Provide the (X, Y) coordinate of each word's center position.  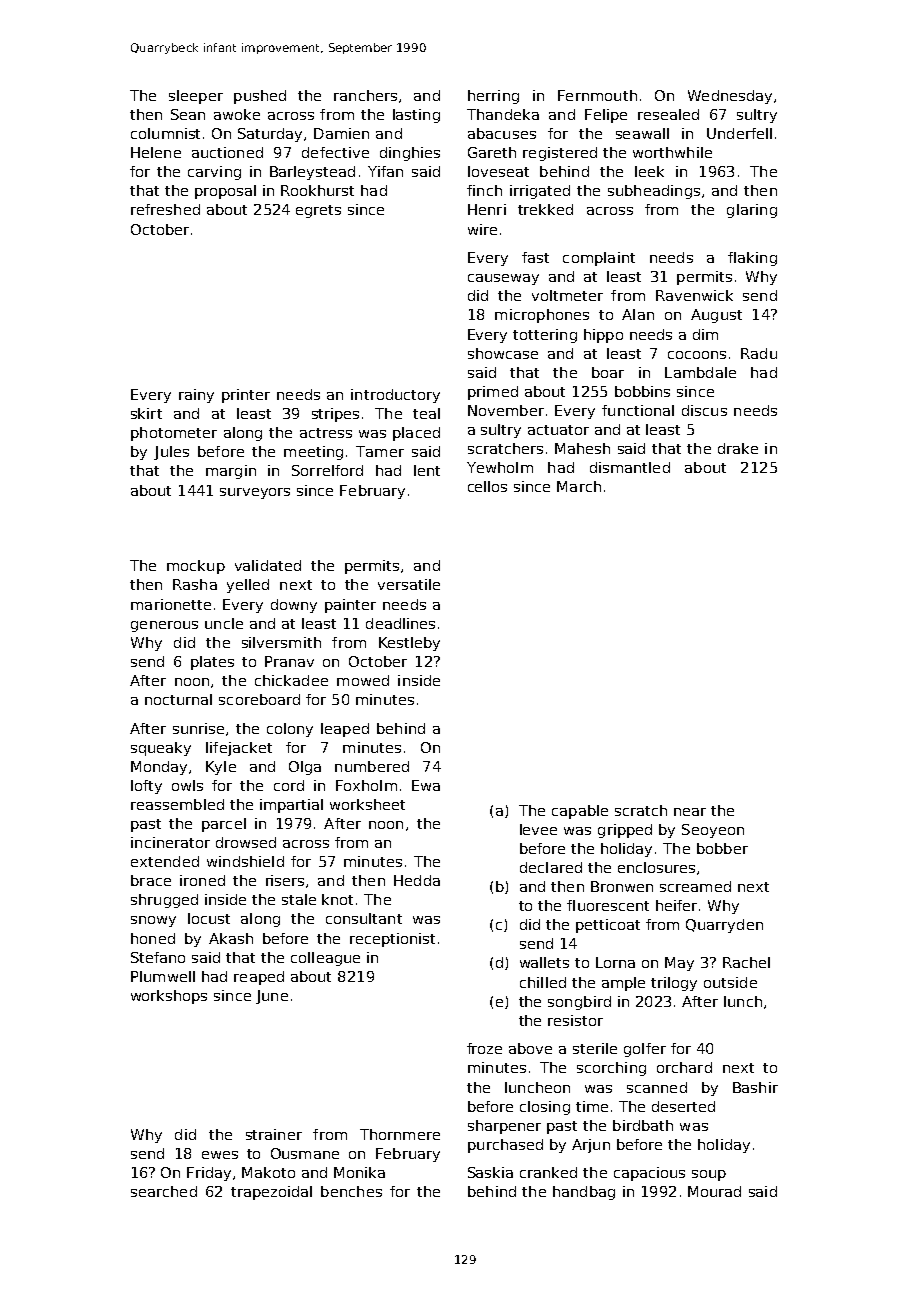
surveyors (255, 493)
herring (493, 97)
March (579, 486)
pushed (260, 97)
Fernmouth (597, 95)
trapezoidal (271, 1193)
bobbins (642, 391)
